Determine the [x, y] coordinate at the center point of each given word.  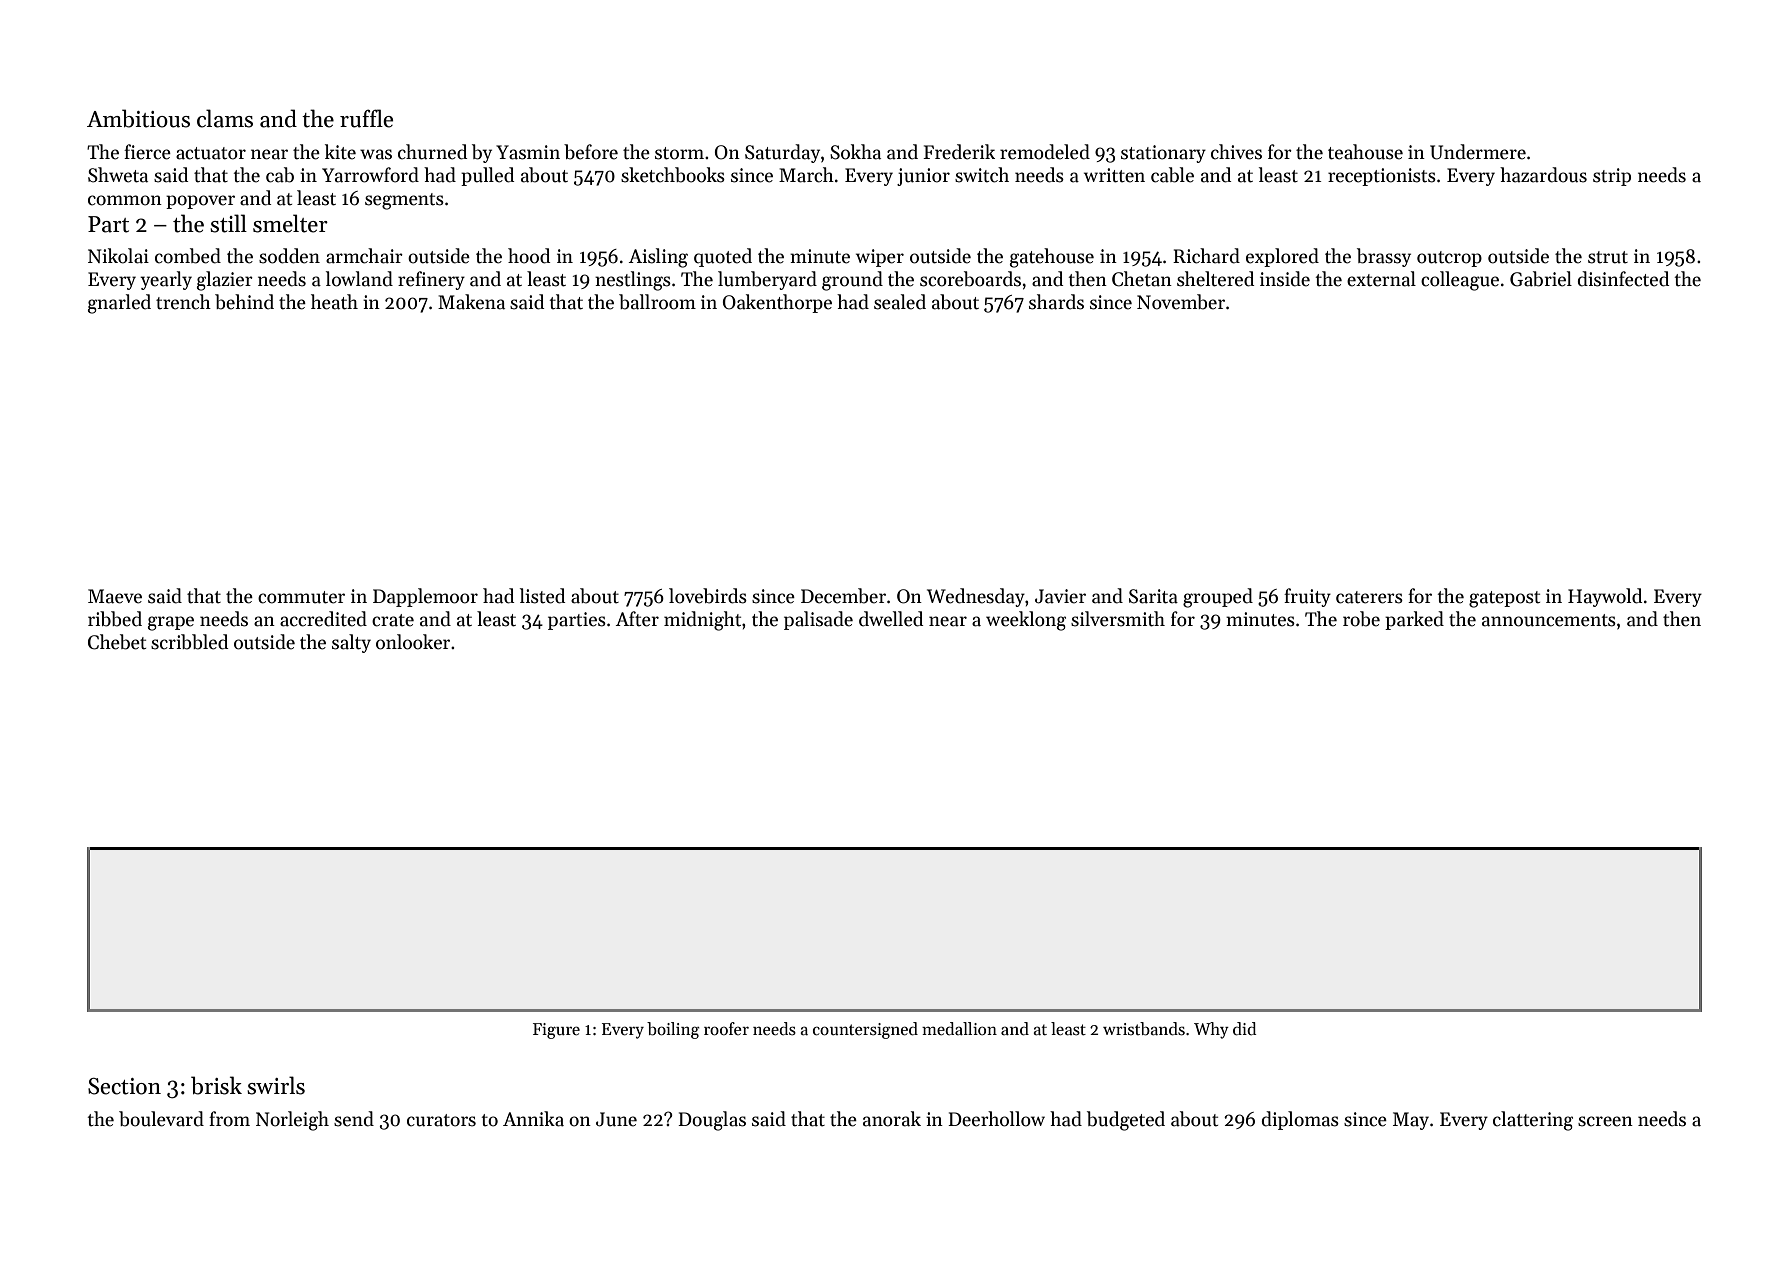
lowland [359, 279]
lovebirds [708, 596]
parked [1414, 620]
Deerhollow [996, 1119]
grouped [1218, 598]
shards [1056, 302]
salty [351, 643]
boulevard [161, 1119]
